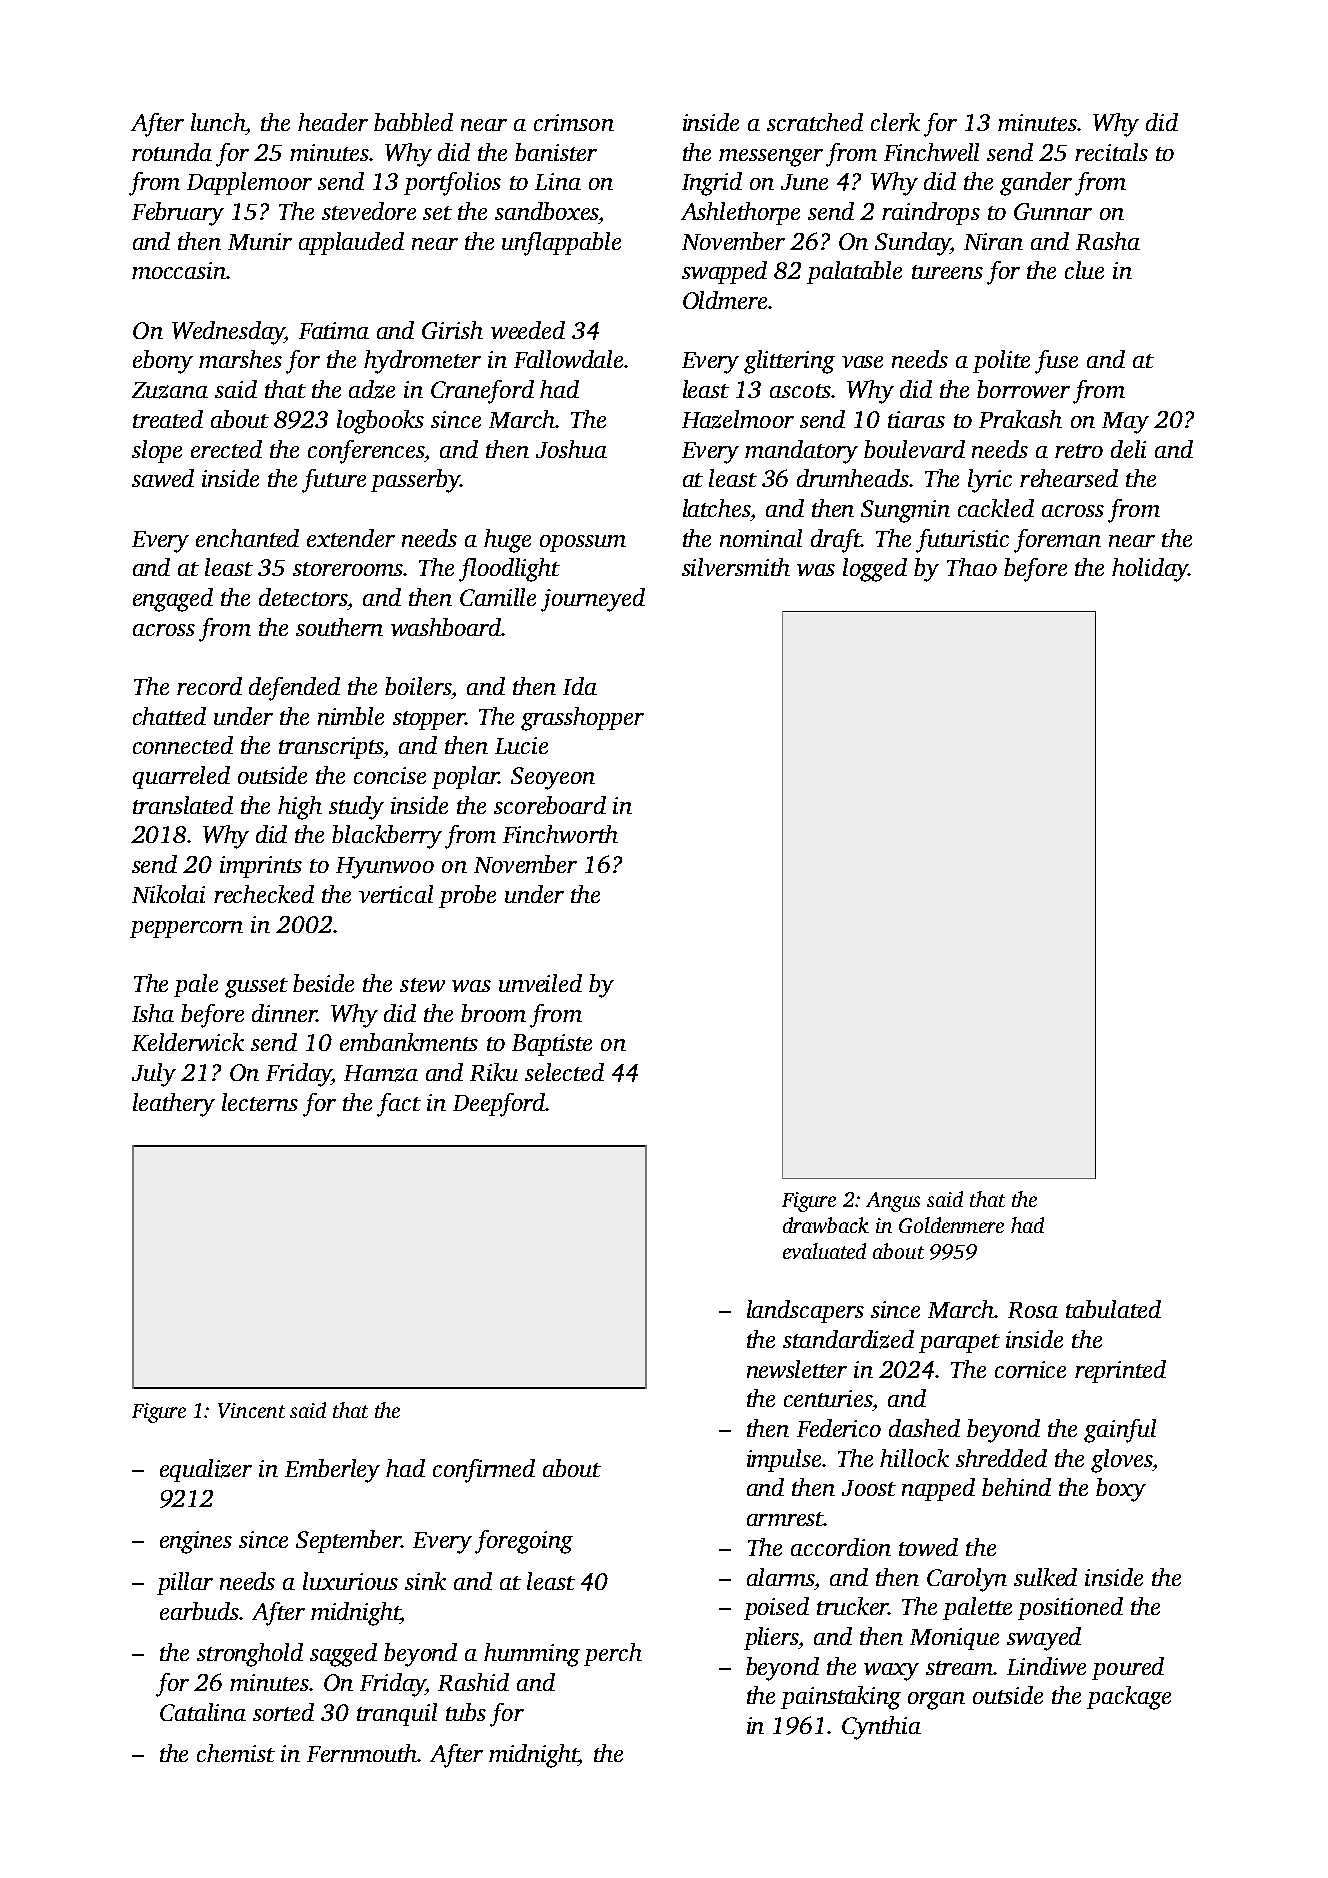  What do you see at coordinates (893, 1202) in the document?
I see `Angus` at bounding box center [893, 1202].
